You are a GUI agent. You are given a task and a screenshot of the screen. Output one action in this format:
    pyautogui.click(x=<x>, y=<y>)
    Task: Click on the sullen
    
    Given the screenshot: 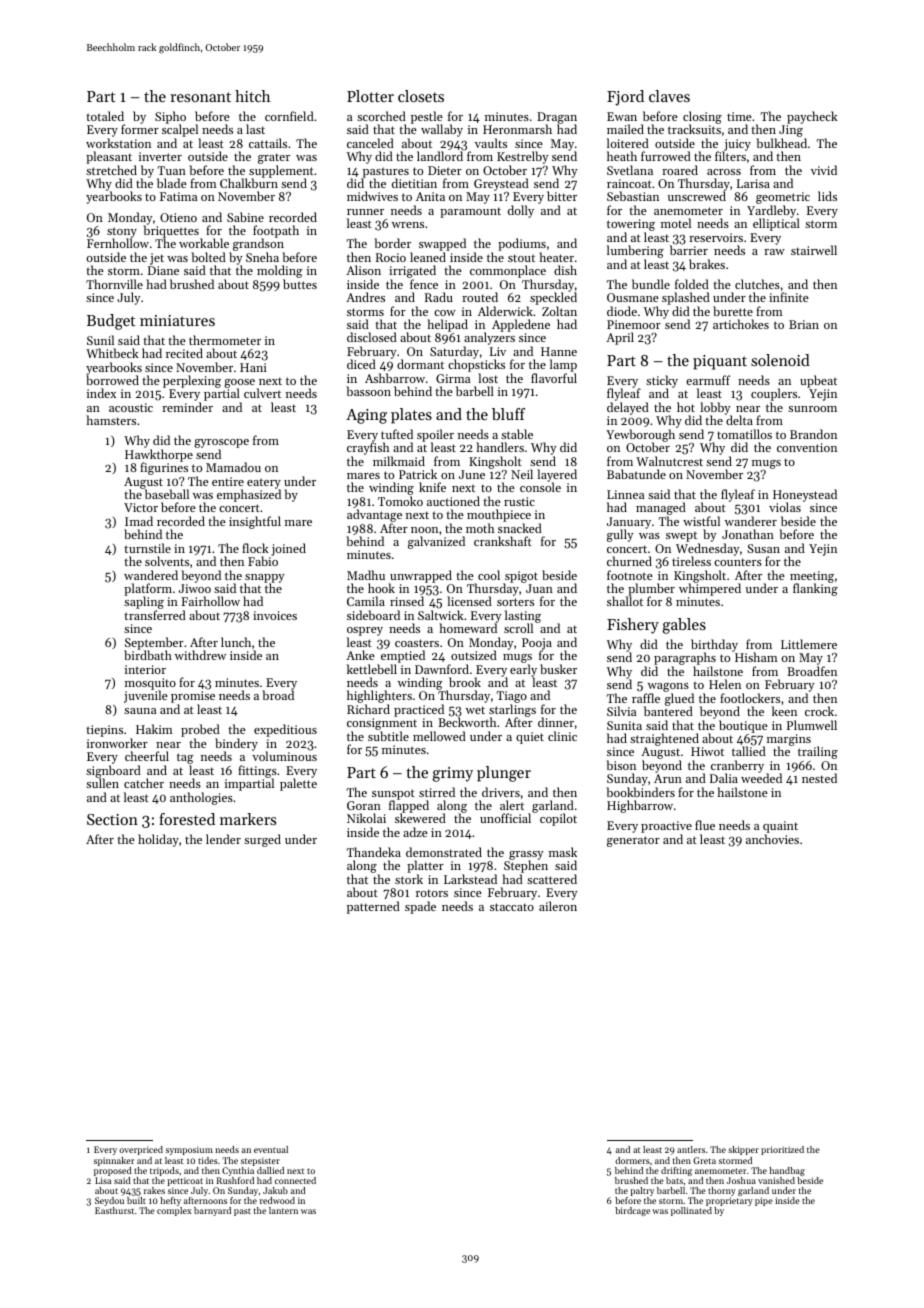 What is the action you would take?
    pyautogui.click(x=102, y=783)
